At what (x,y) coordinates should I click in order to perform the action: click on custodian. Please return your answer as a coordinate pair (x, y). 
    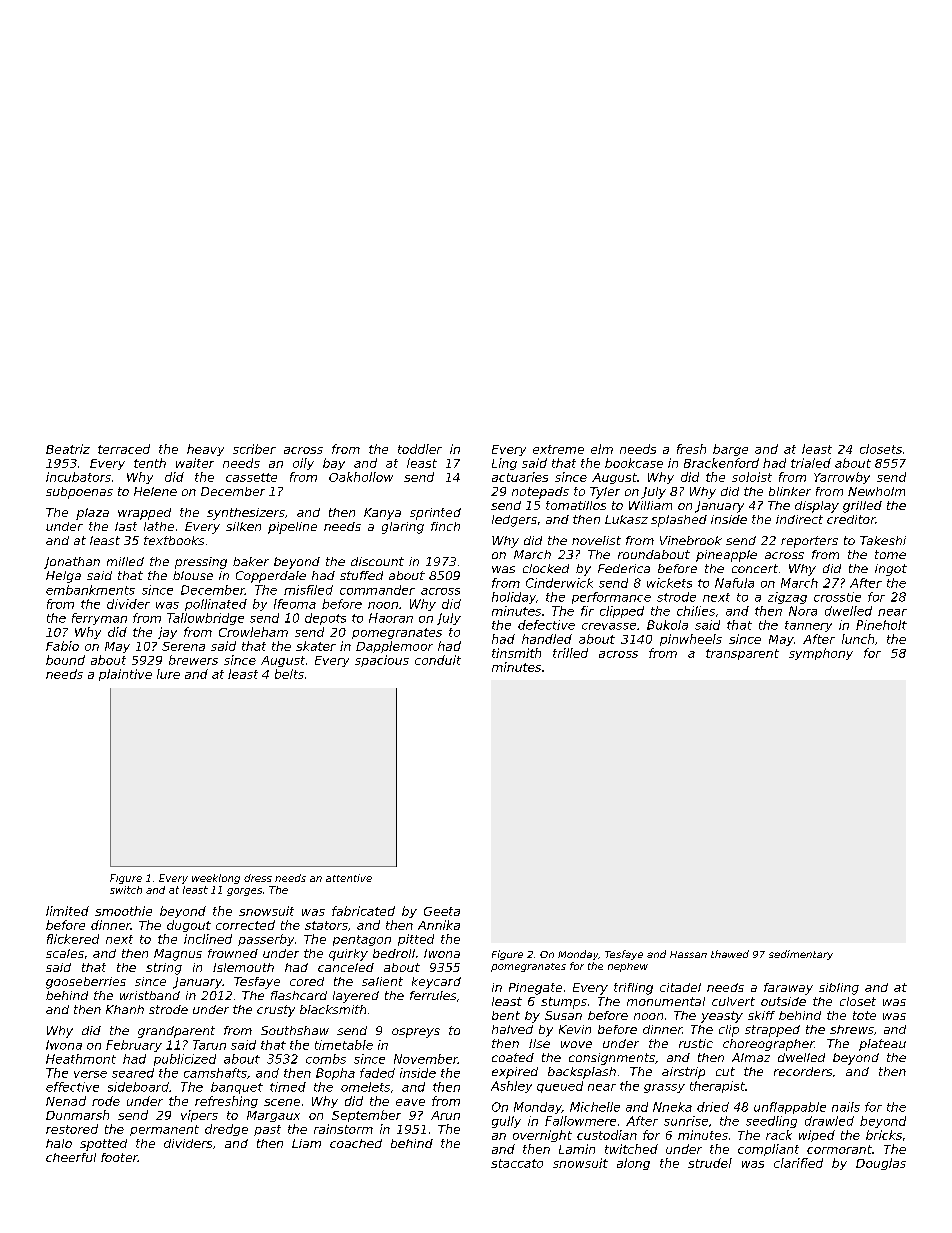
    Looking at the image, I should click on (607, 1135).
